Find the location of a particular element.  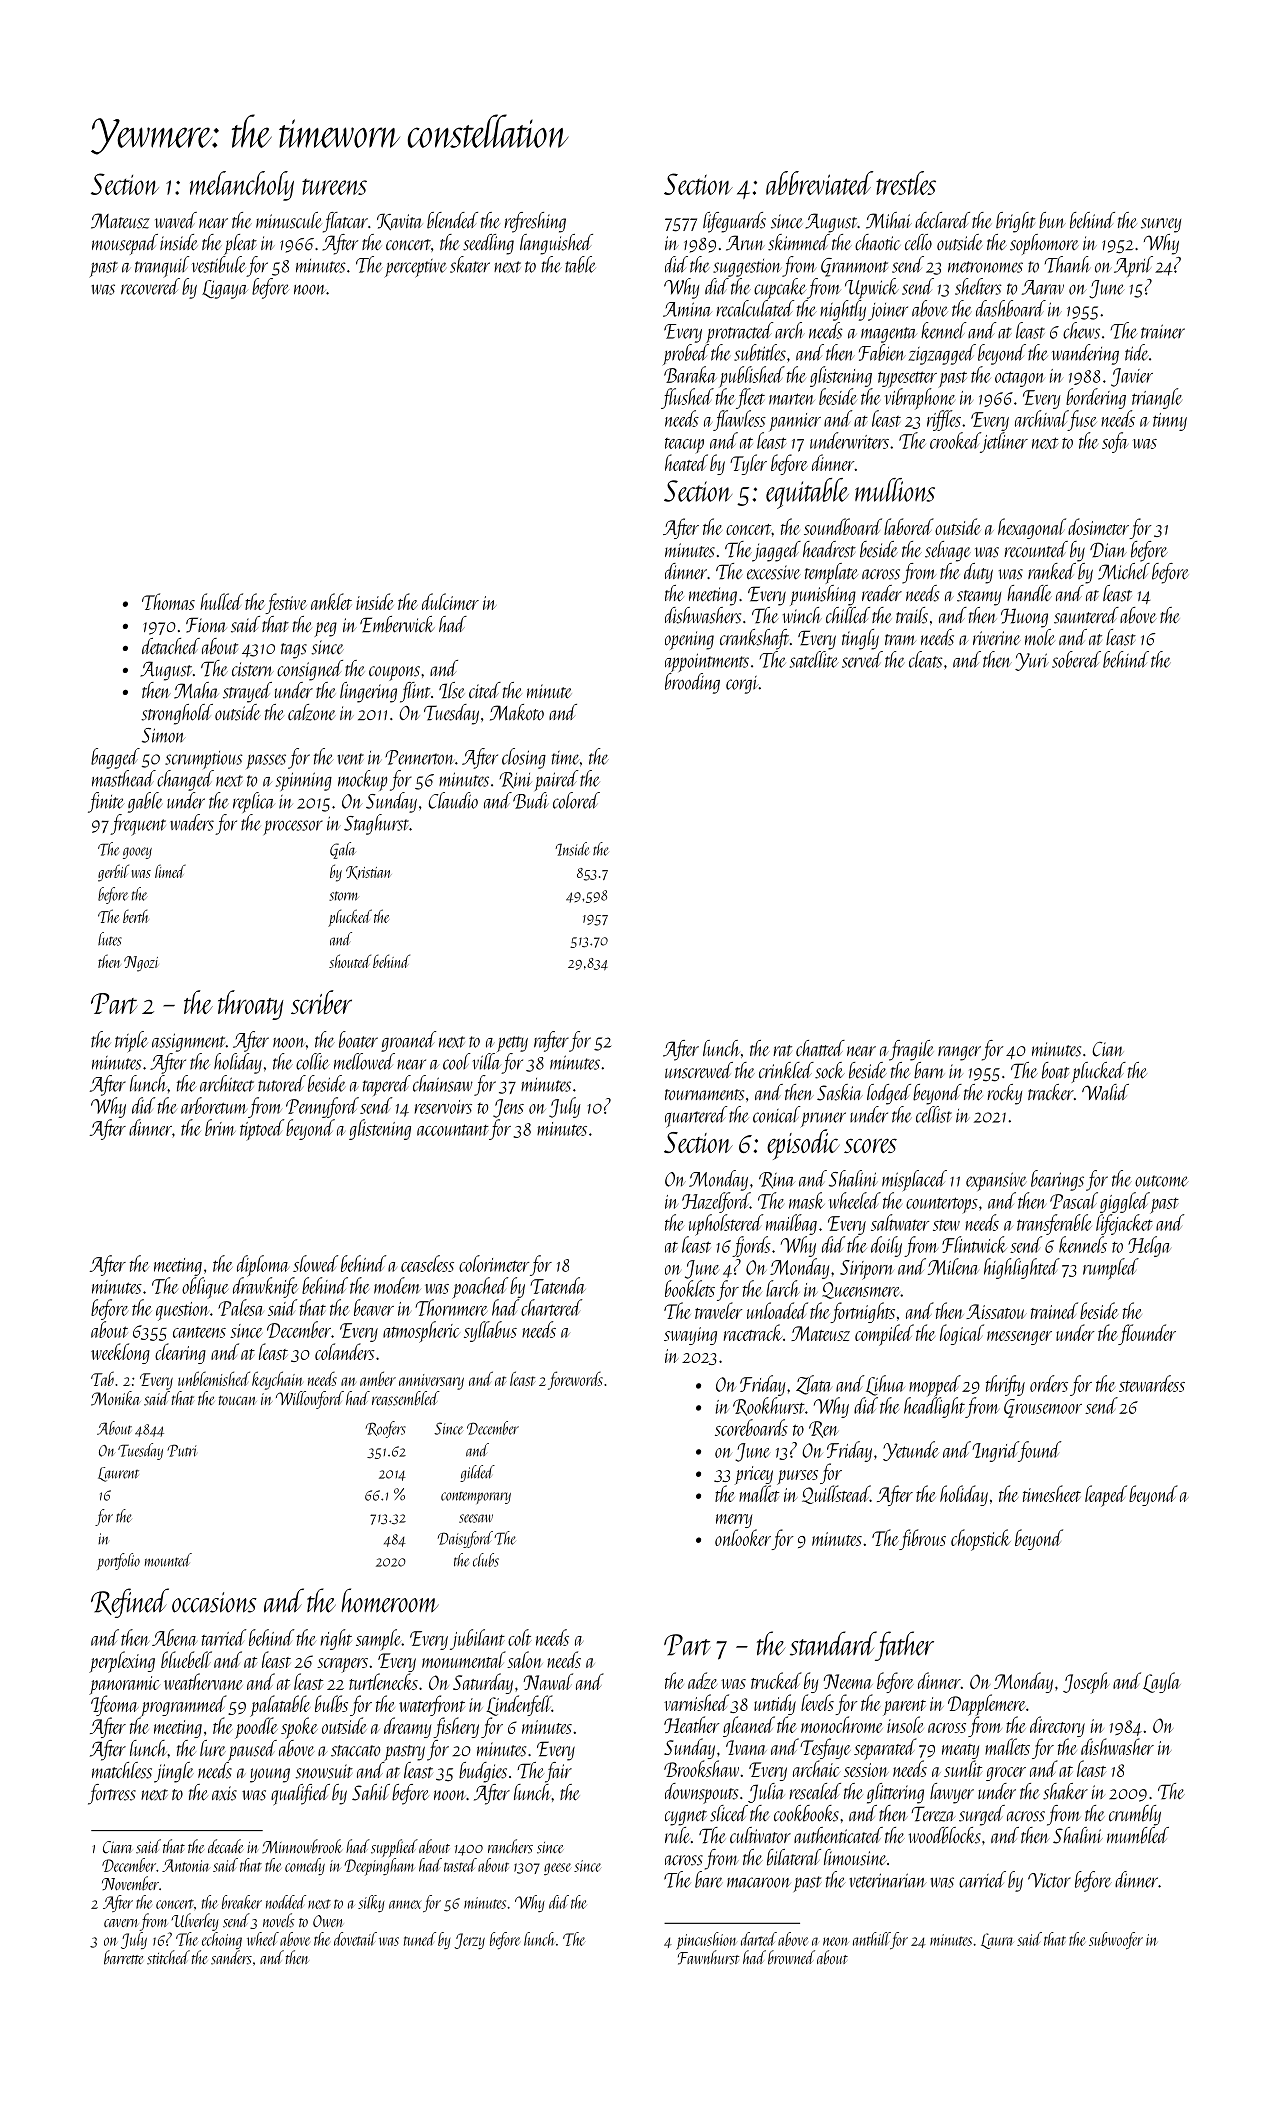

Ulverley is located at coordinates (195, 1922).
